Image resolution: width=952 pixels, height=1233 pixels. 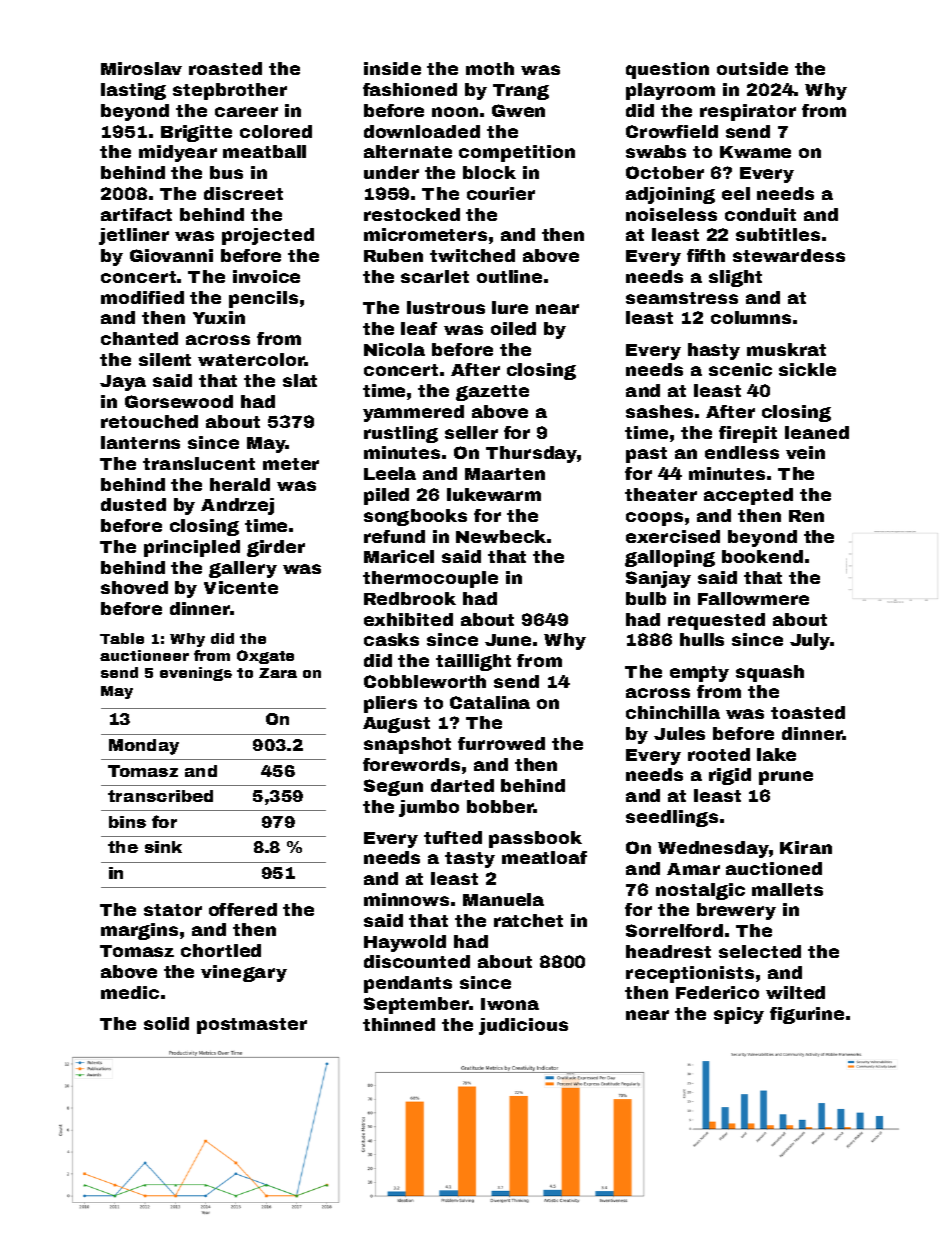 I want to click on discreet, so click(x=243, y=193).
